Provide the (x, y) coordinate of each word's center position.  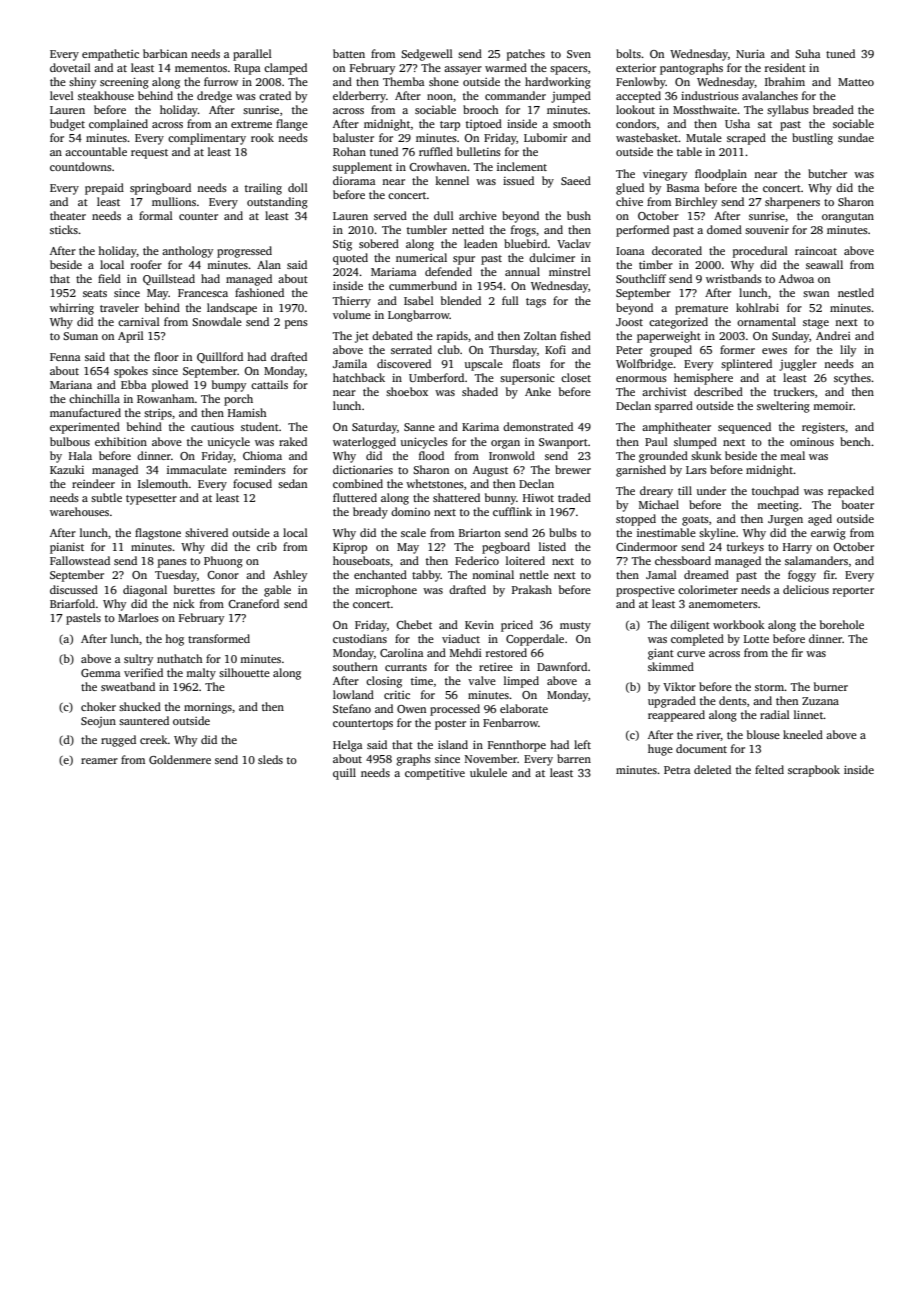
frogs (523, 231)
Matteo (856, 82)
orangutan (848, 218)
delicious (806, 589)
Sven (579, 54)
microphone (386, 591)
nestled (856, 292)
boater (858, 504)
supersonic (527, 379)
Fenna (65, 357)
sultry (138, 660)
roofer (146, 264)
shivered (206, 532)
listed (552, 546)
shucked (140, 706)
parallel (252, 55)
